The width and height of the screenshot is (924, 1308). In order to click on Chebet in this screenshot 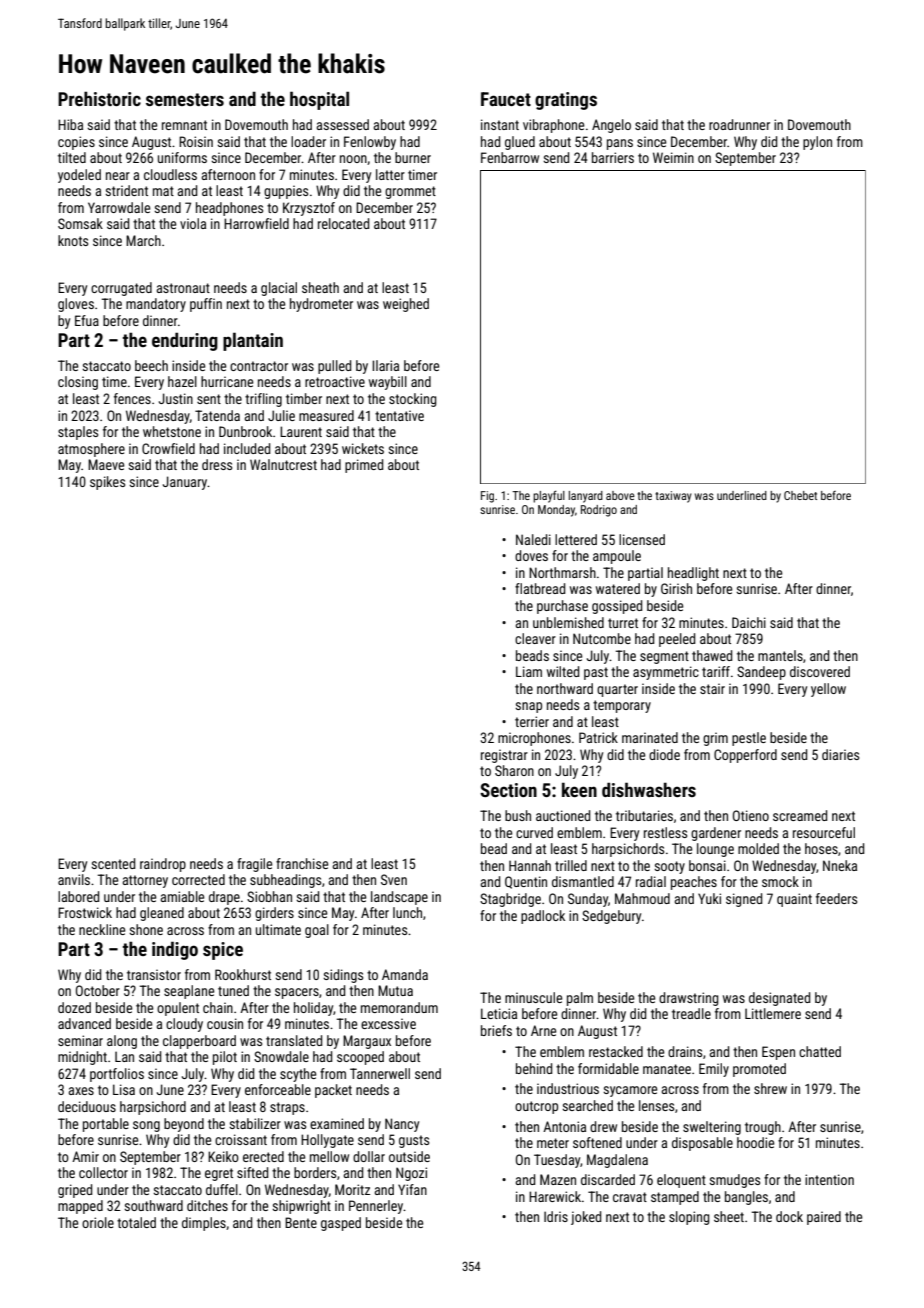, I will do `click(800, 495)`.
